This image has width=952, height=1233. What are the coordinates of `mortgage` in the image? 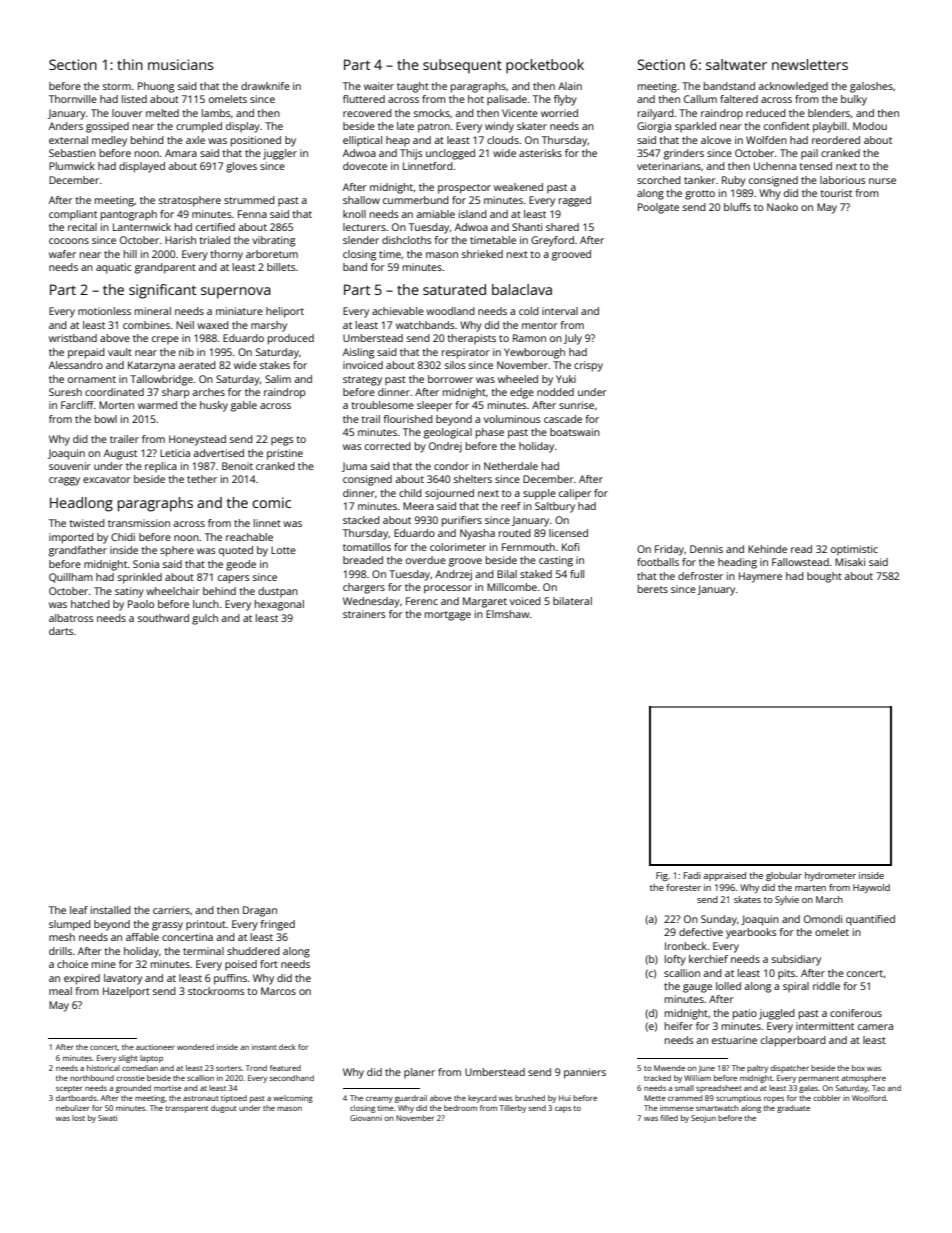 It's located at (448, 616).
